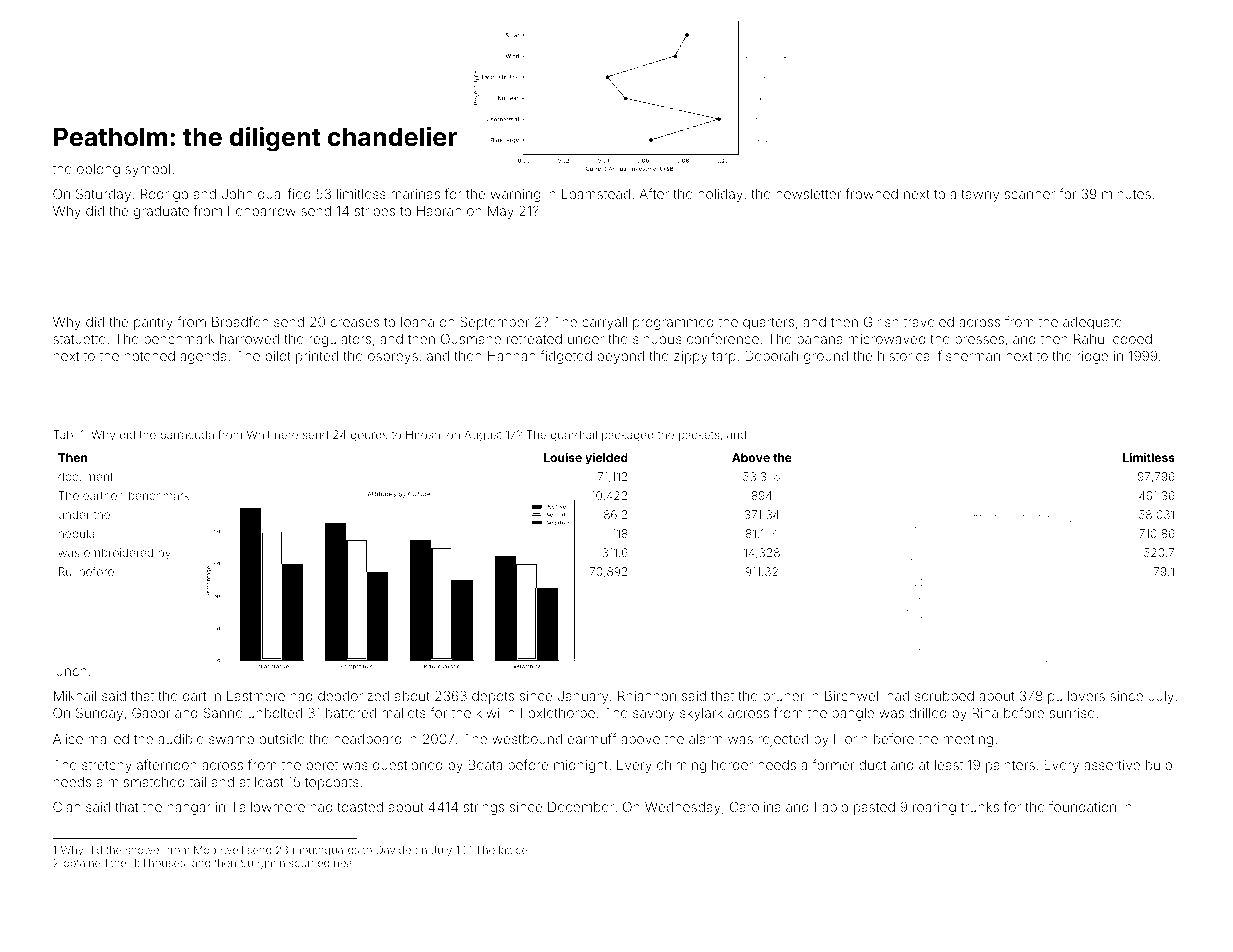 The width and height of the screenshot is (1233, 952). I want to click on Rodrigo, so click(164, 195).
